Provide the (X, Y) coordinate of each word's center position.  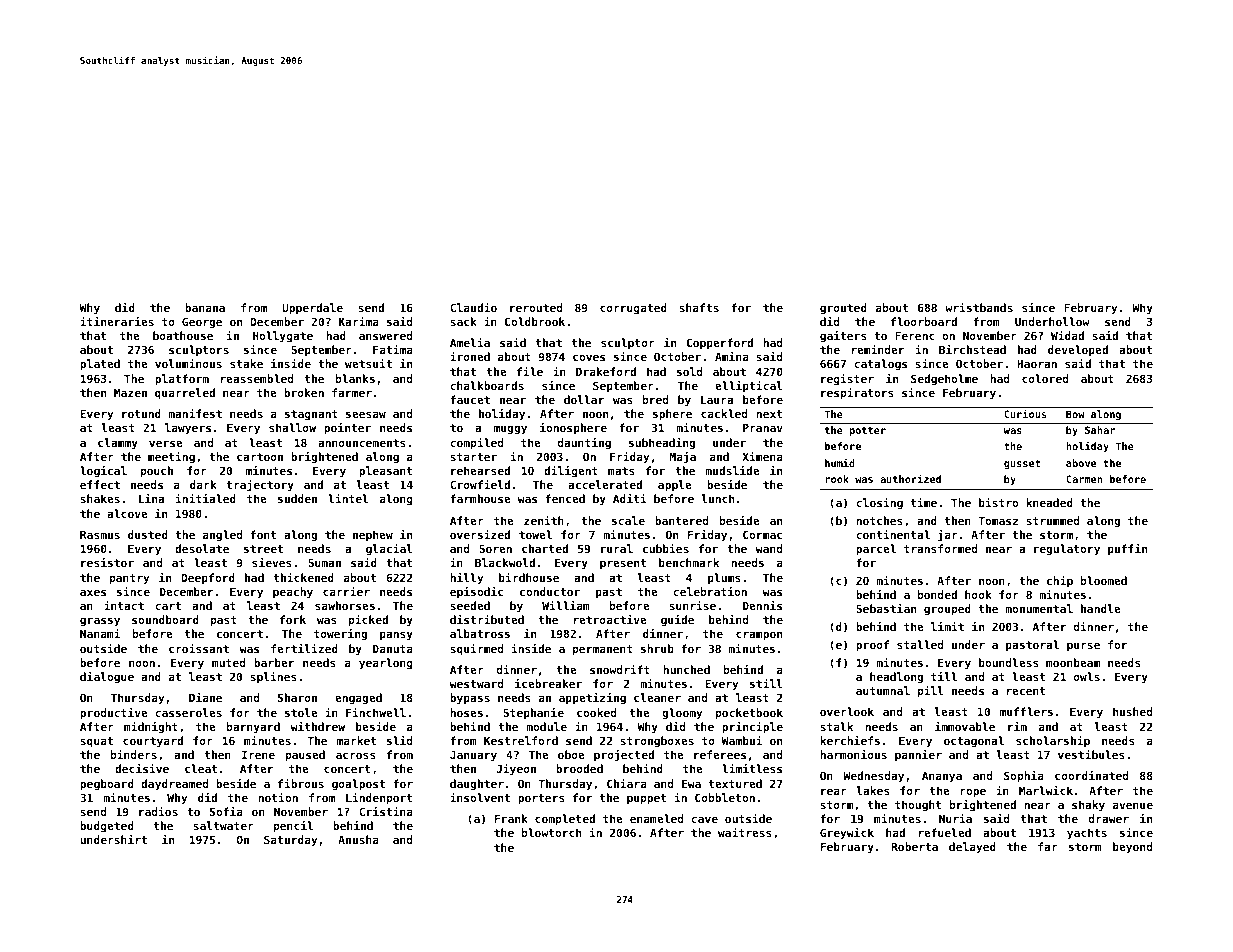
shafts (699, 307)
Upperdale (312, 309)
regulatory (1067, 550)
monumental (1039, 608)
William (566, 605)
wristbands (979, 307)
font (263, 534)
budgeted (107, 827)
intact (124, 605)
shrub (657, 648)
